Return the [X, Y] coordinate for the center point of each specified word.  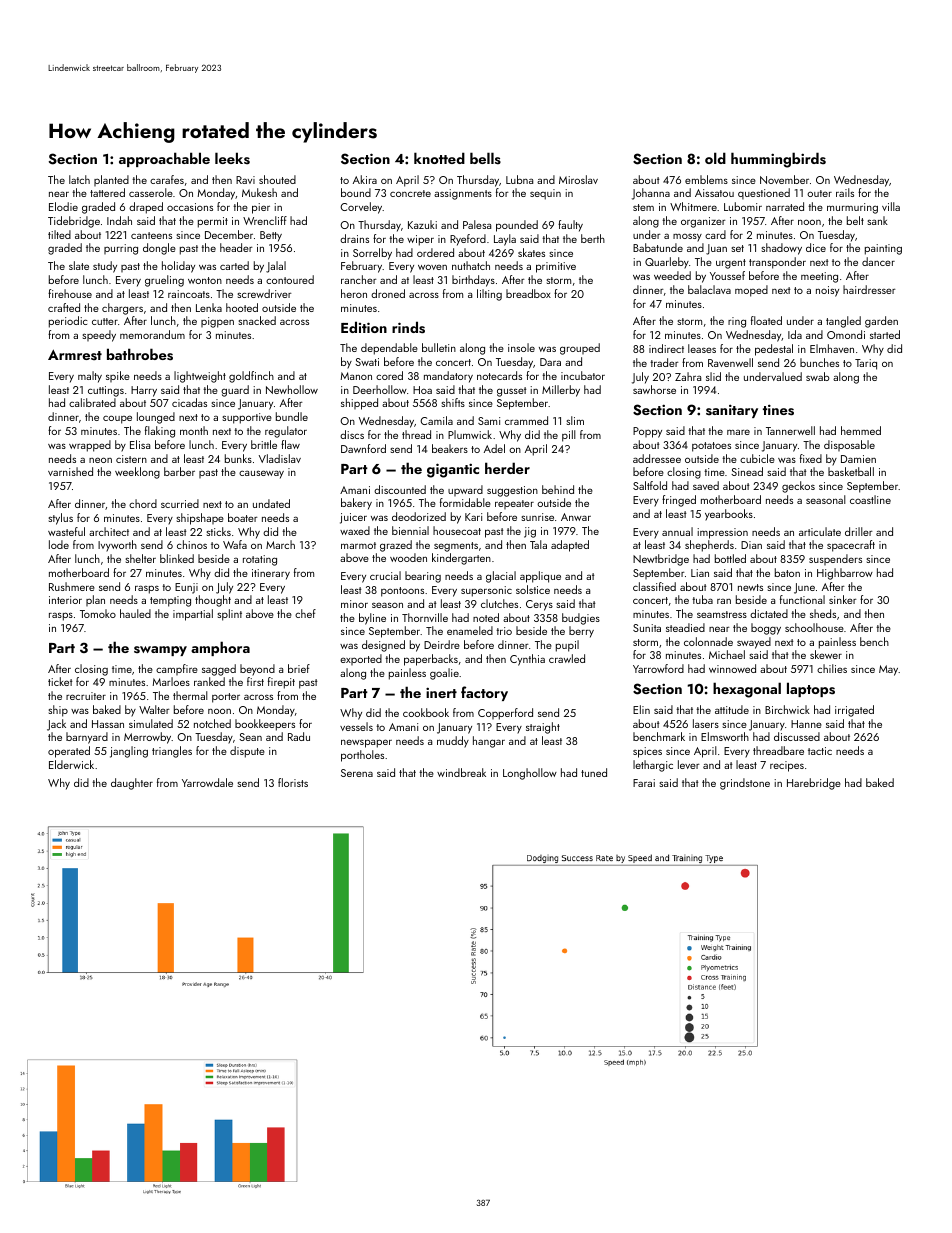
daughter [132, 784]
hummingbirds [778, 160]
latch [79, 179]
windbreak [461, 772]
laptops [811, 689]
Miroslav [578, 179]
